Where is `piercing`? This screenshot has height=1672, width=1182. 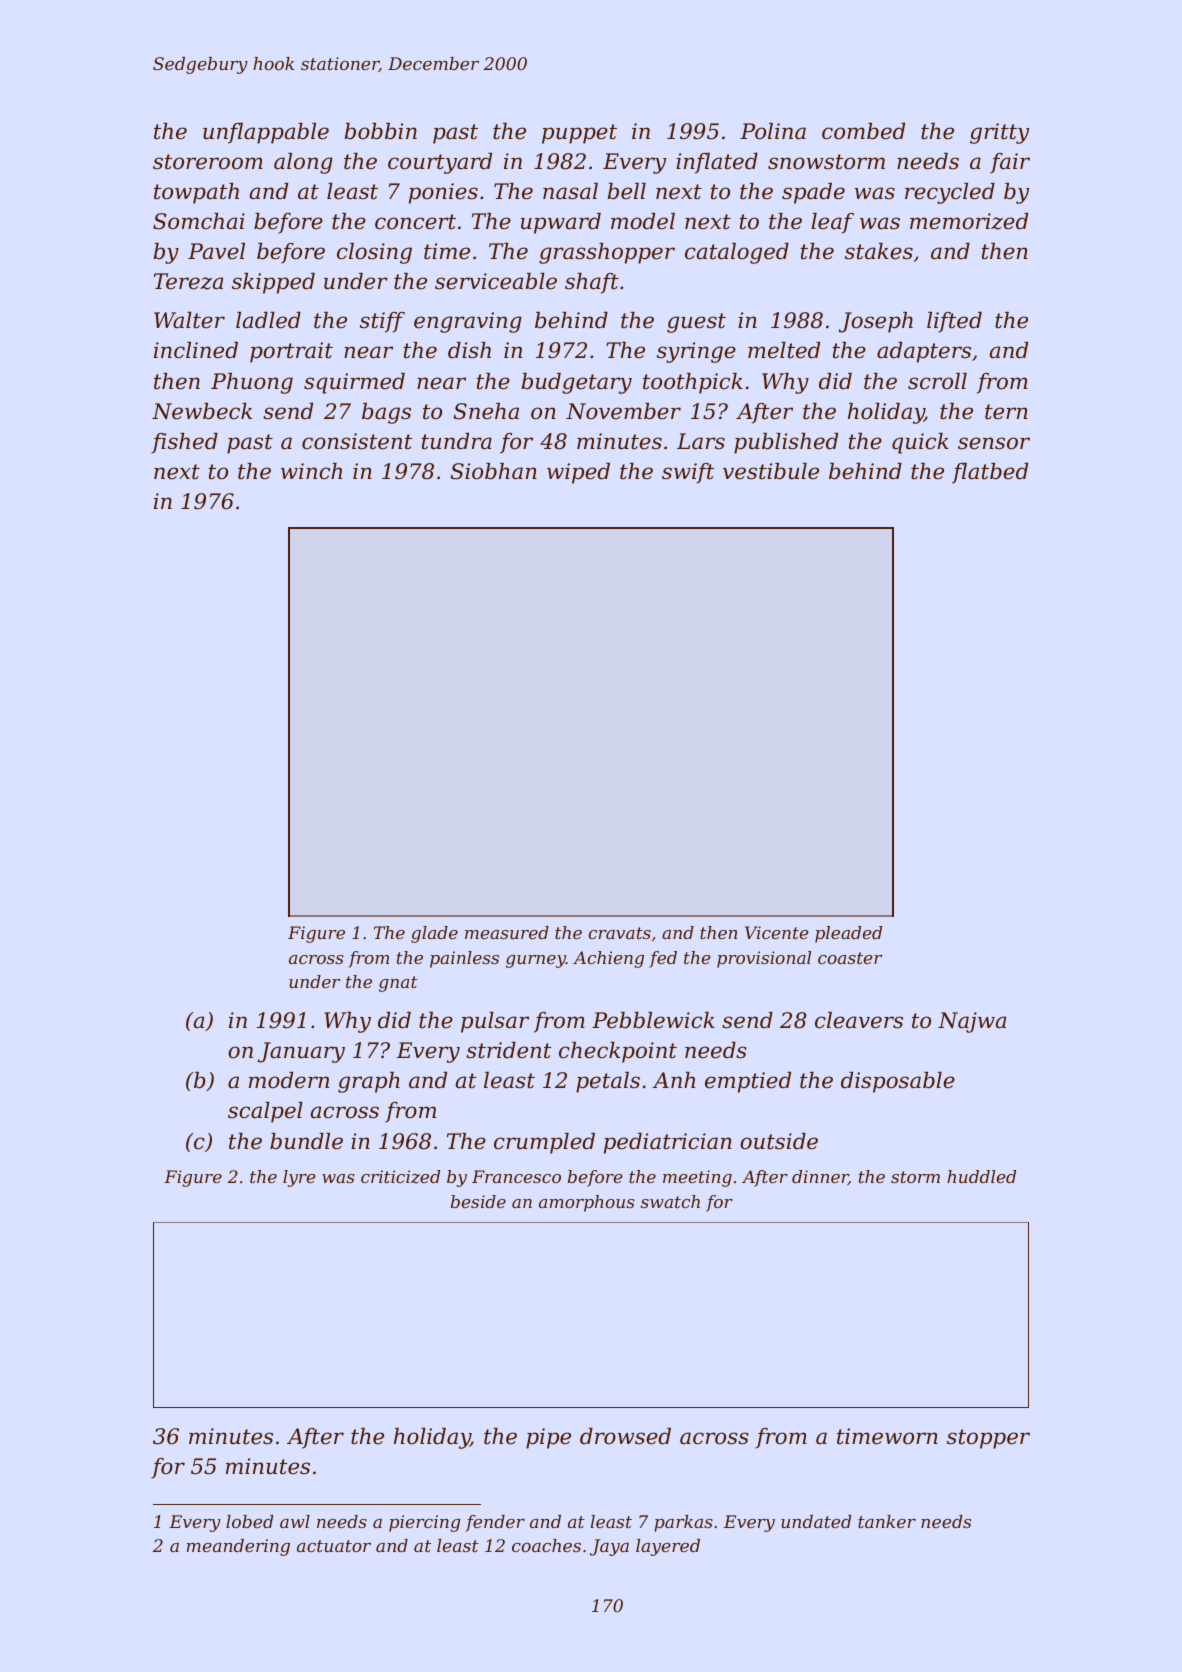
piercing is located at coordinates (424, 1523).
